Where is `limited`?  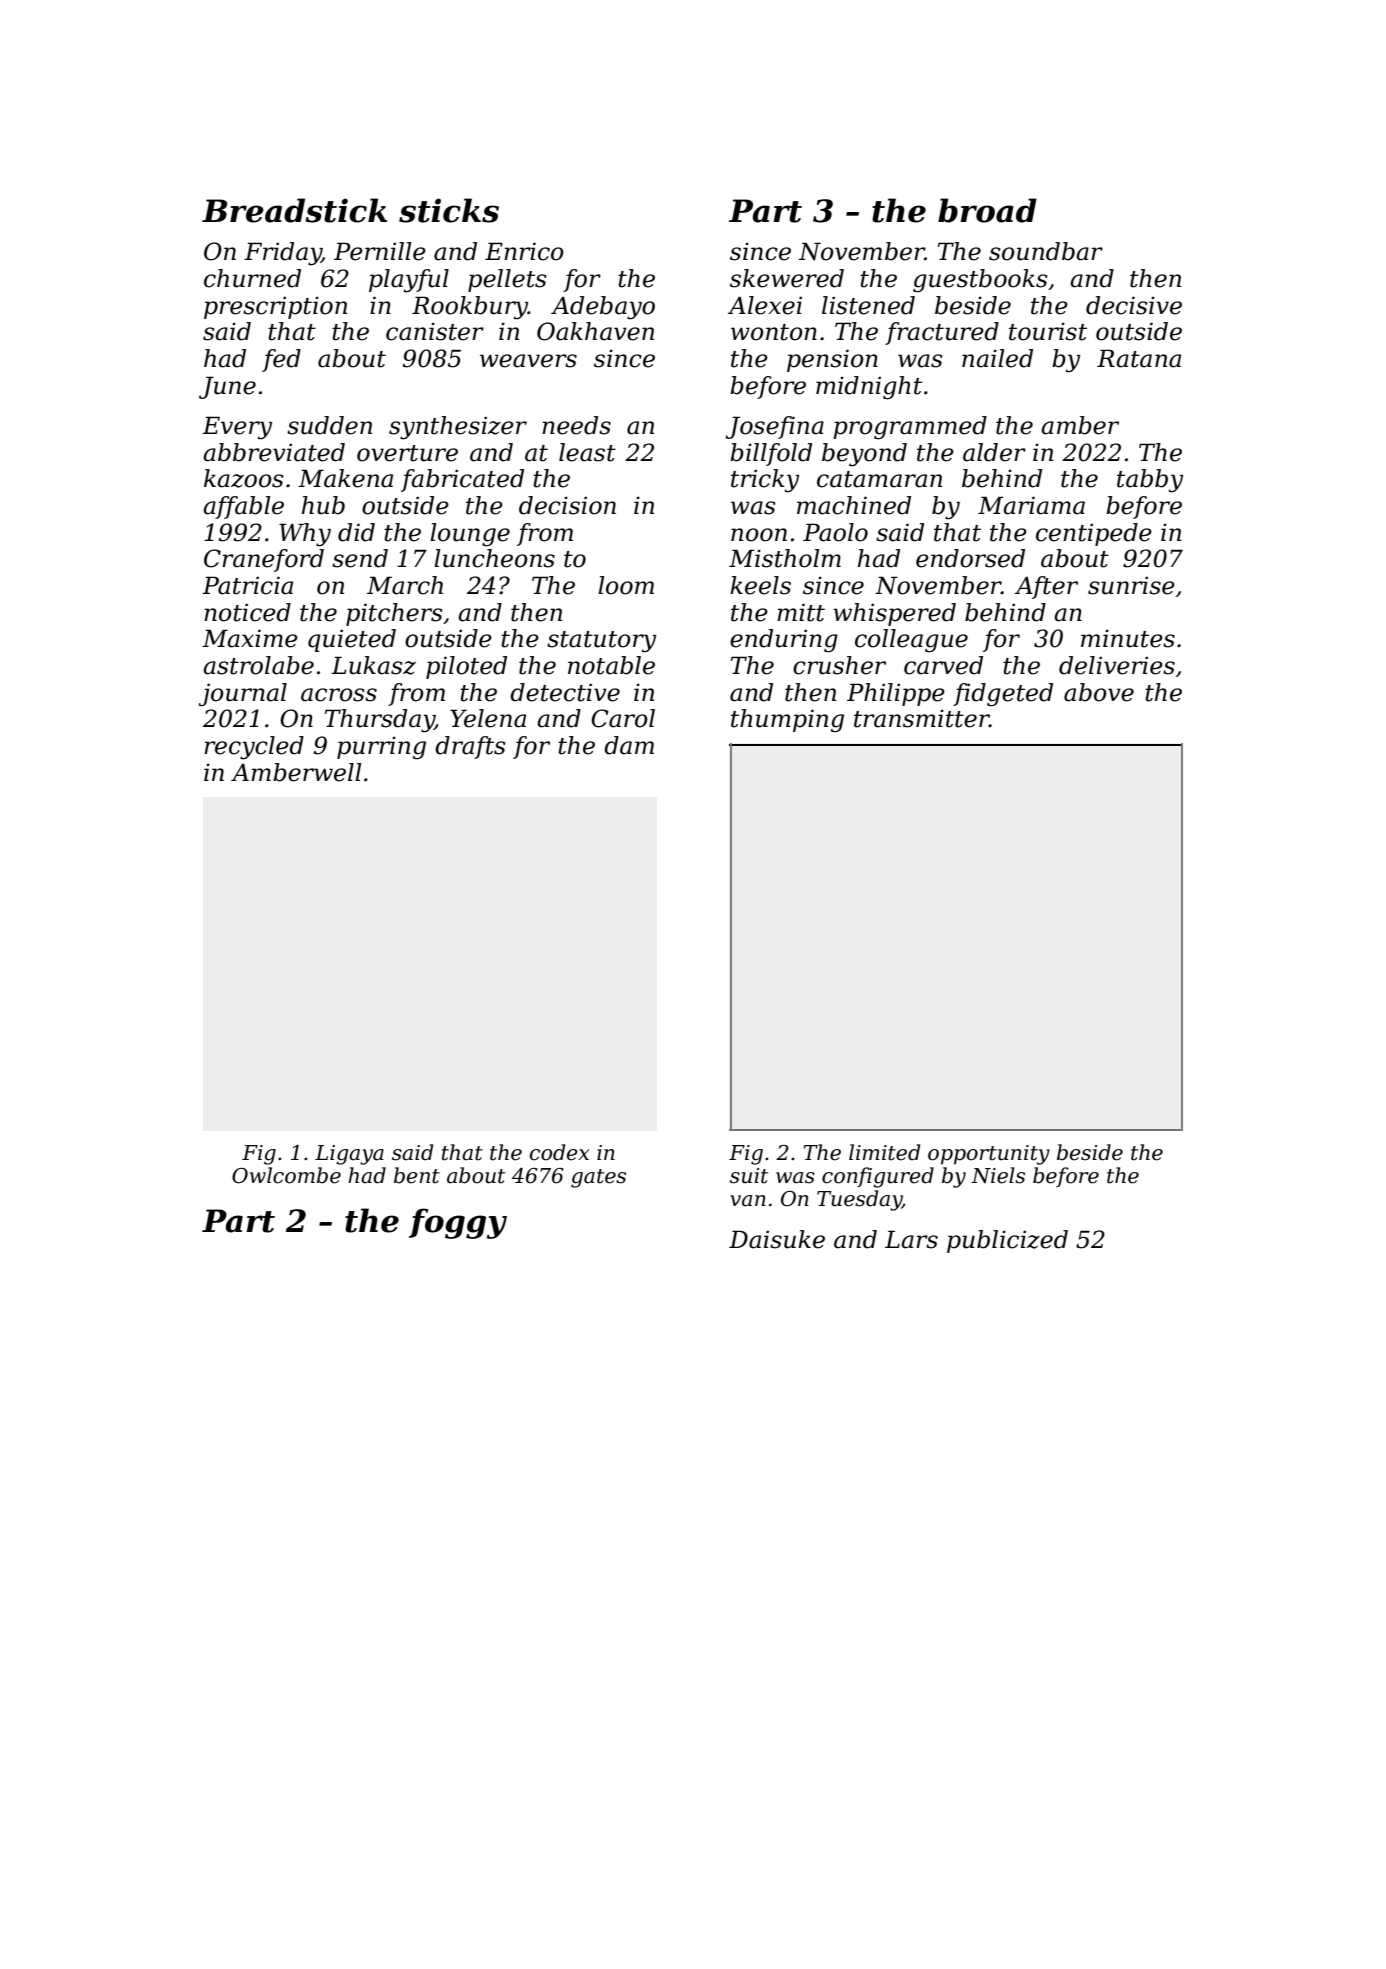 limited is located at coordinates (884, 1152).
